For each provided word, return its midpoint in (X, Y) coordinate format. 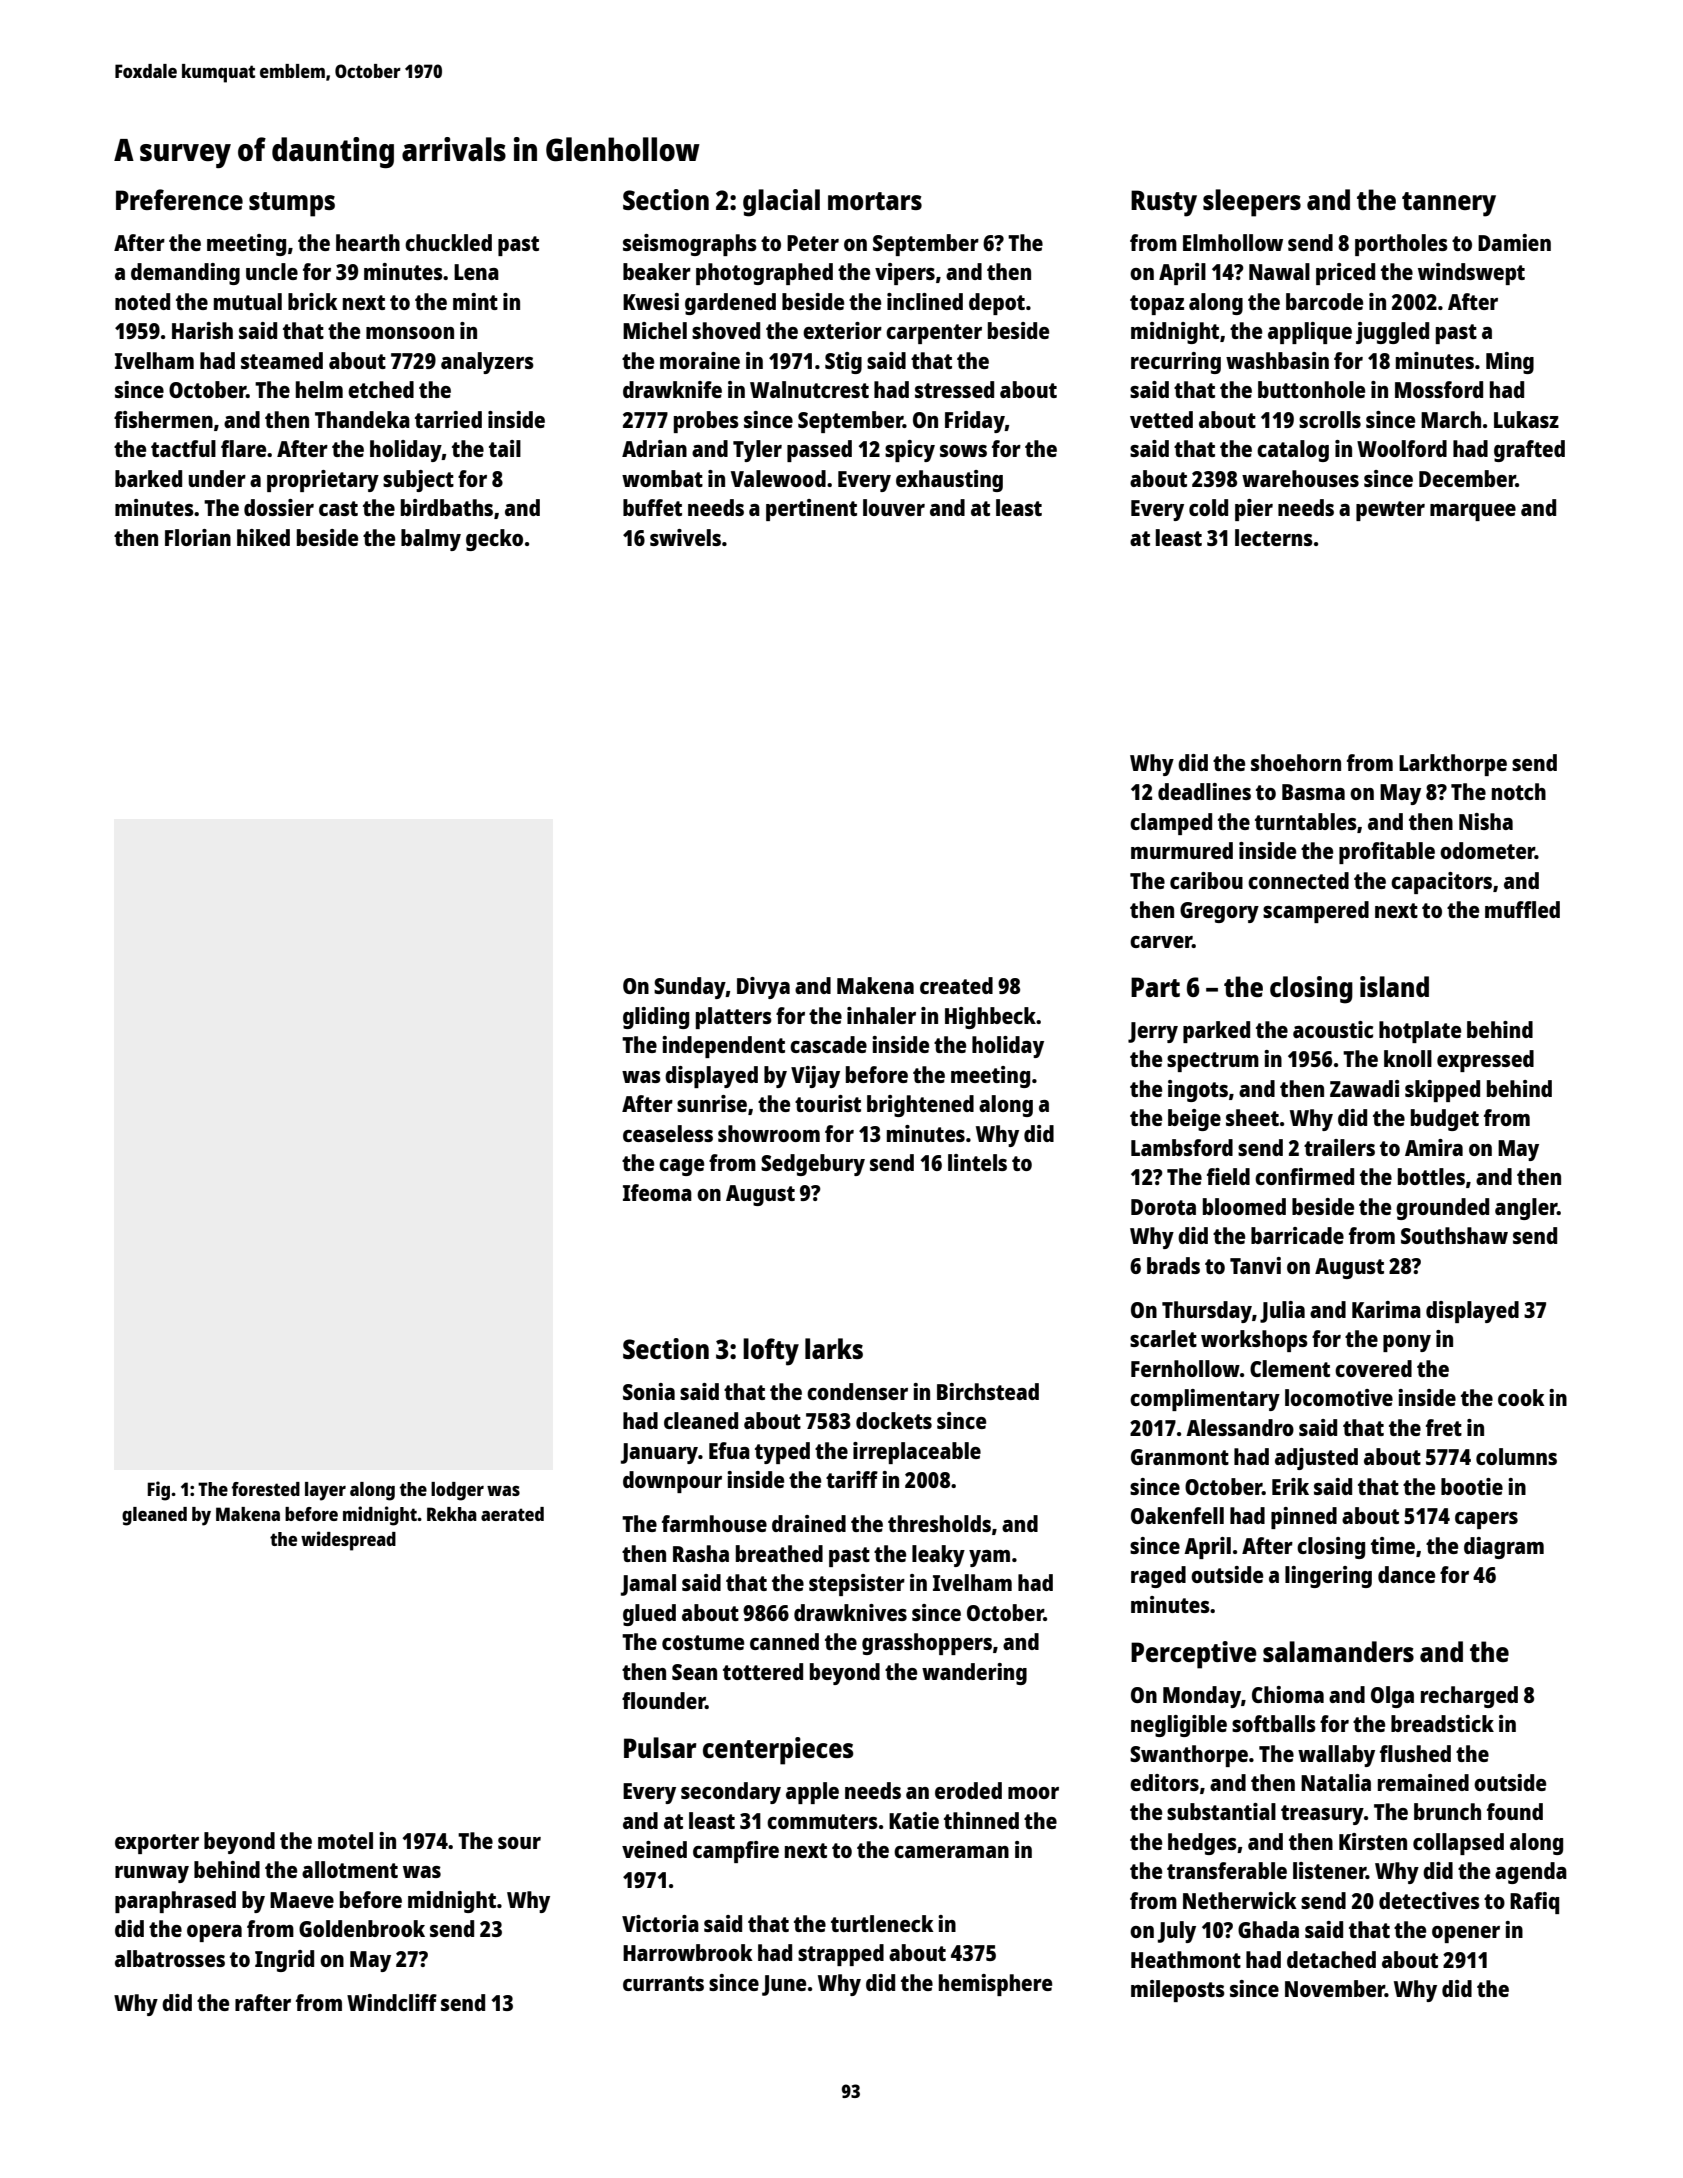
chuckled (448, 242)
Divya (763, 988)
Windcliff (392, 2002)
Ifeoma (657, 1192)
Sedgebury (813, 1165)
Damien (1514, 242)
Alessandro (1240, 1427)
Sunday (690, 988)
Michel (655, 330)
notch (1519, 791)
